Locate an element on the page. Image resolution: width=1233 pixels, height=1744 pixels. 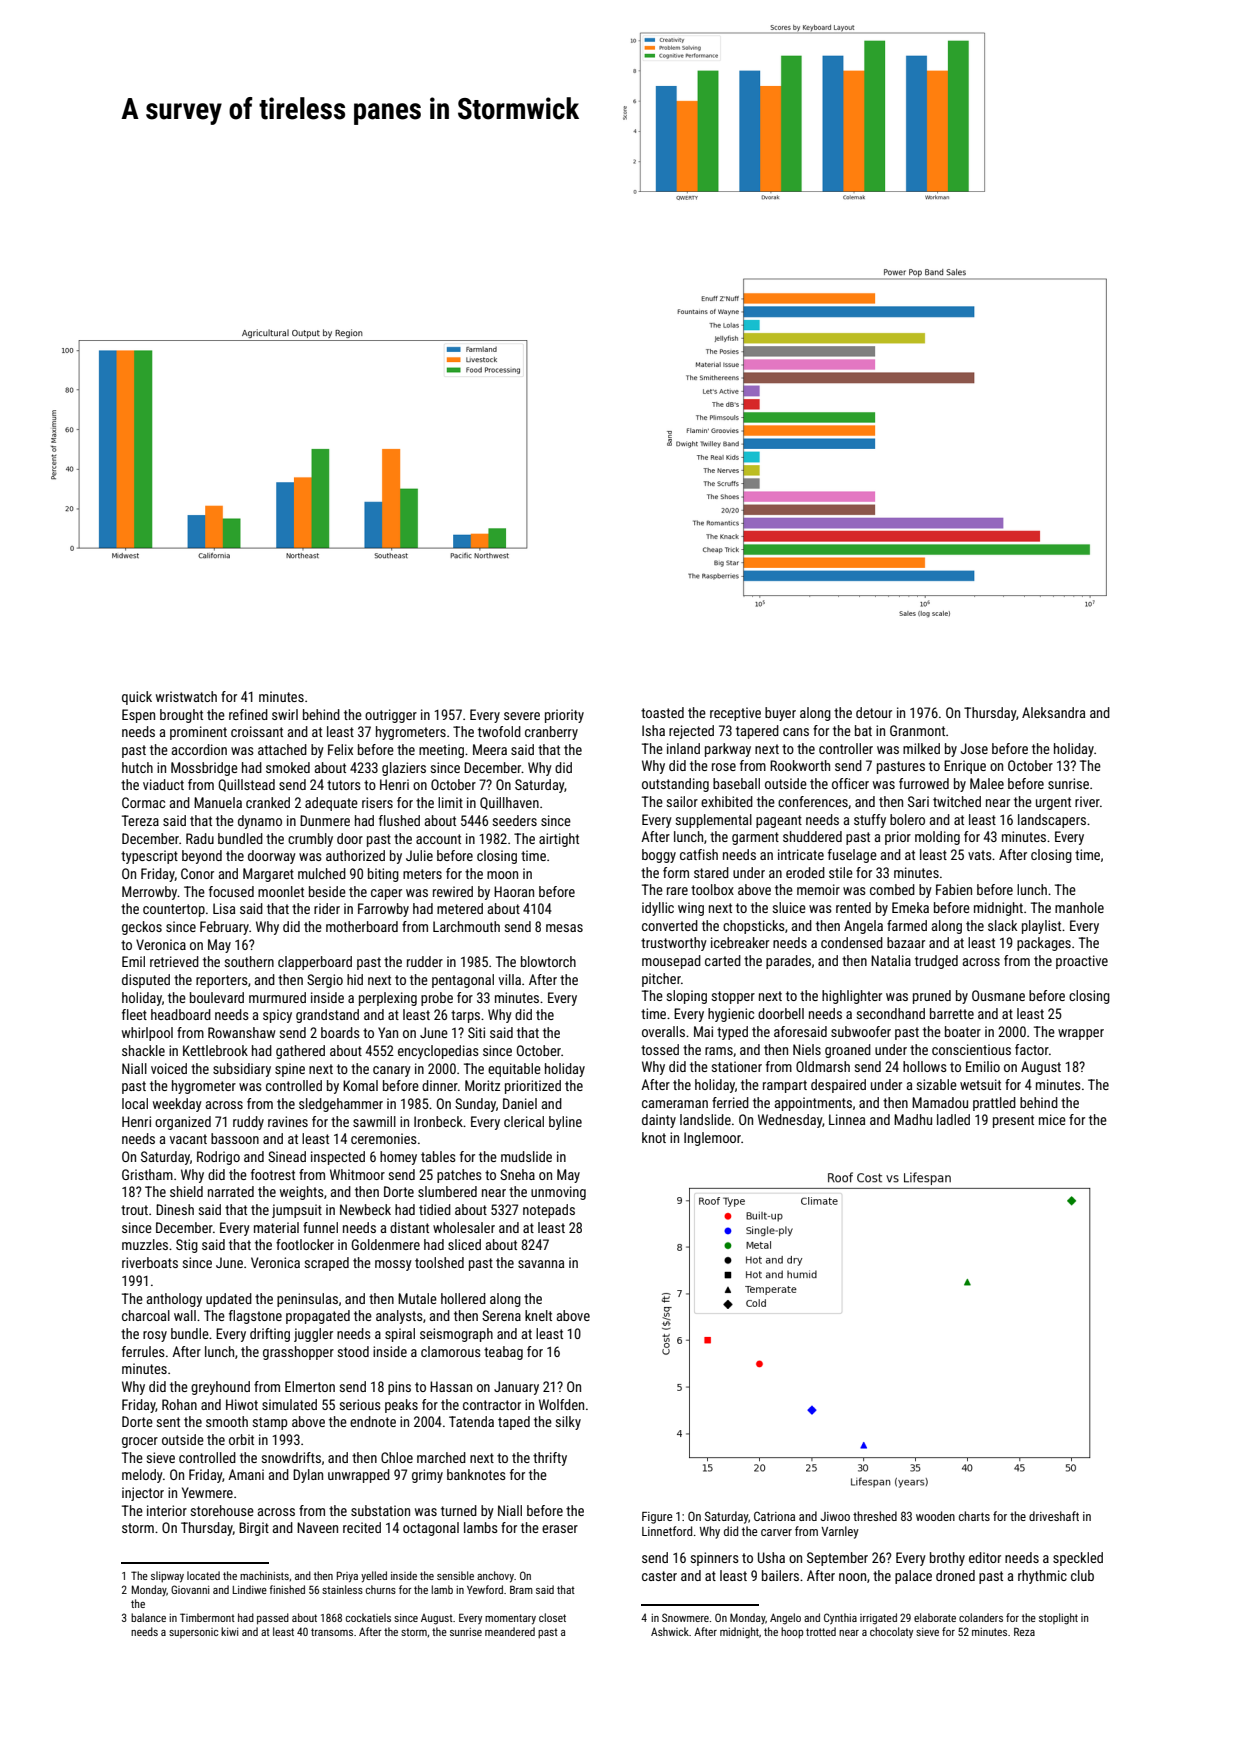
wholesaler is located at coordinates (464, 1227).
